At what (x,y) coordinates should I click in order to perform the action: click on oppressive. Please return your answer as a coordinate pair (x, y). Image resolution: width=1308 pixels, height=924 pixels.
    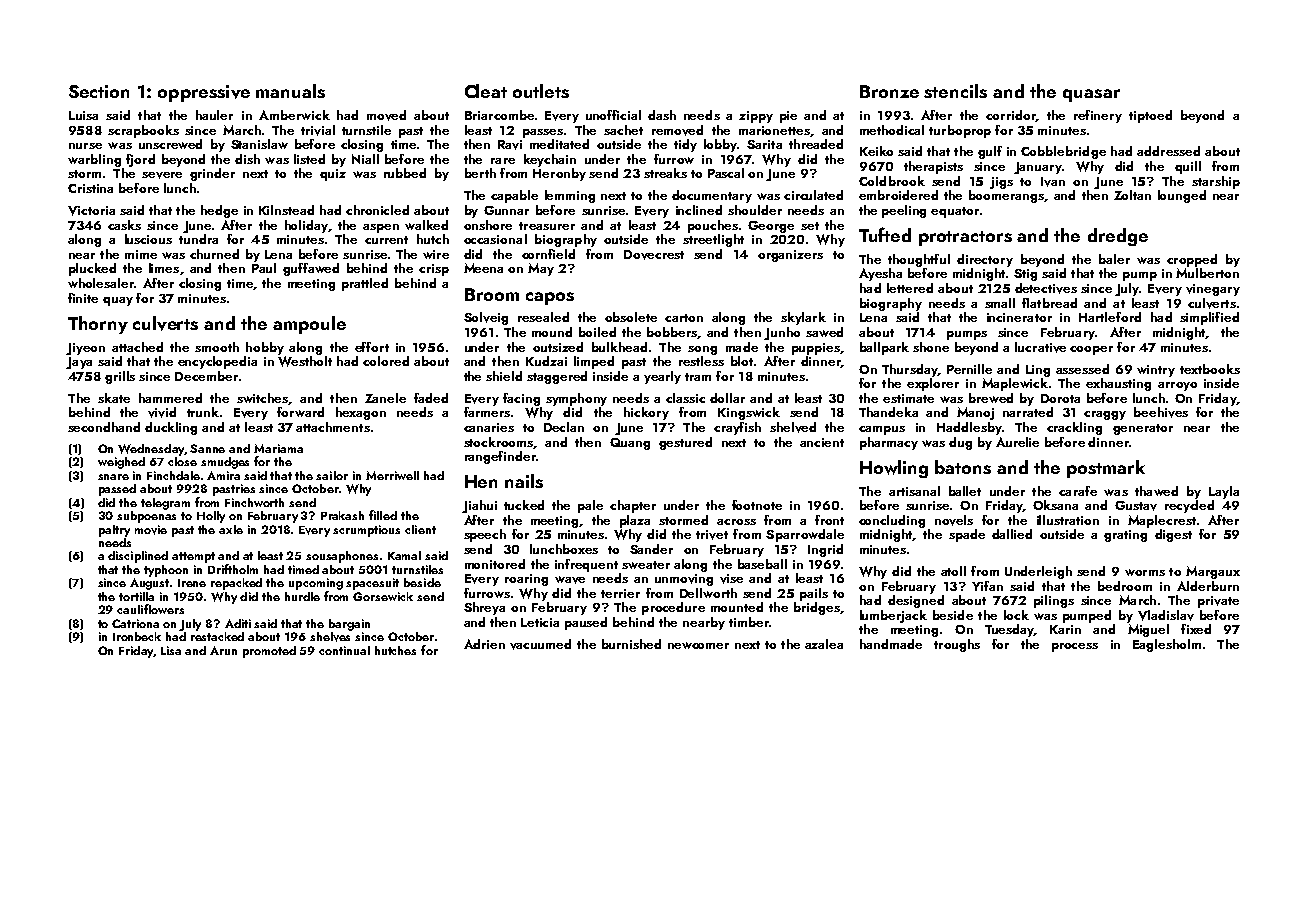
    Looking at the image, I should click on (204, 93).
